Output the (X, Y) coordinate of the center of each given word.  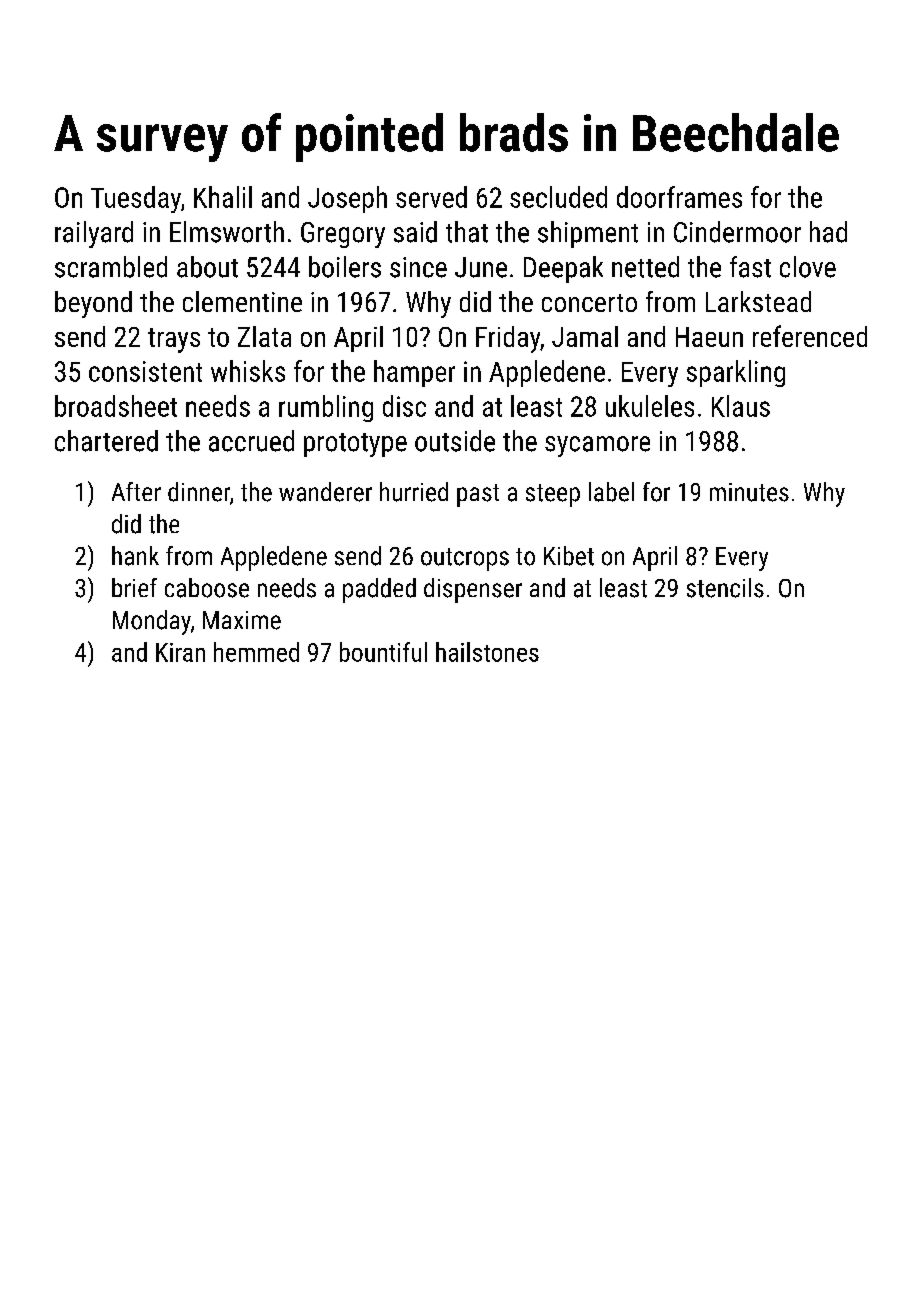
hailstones (487, 652)
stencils (725, 588)
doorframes (679, 197)
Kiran (180, 652)
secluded (558, 197)
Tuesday (136, 199)
